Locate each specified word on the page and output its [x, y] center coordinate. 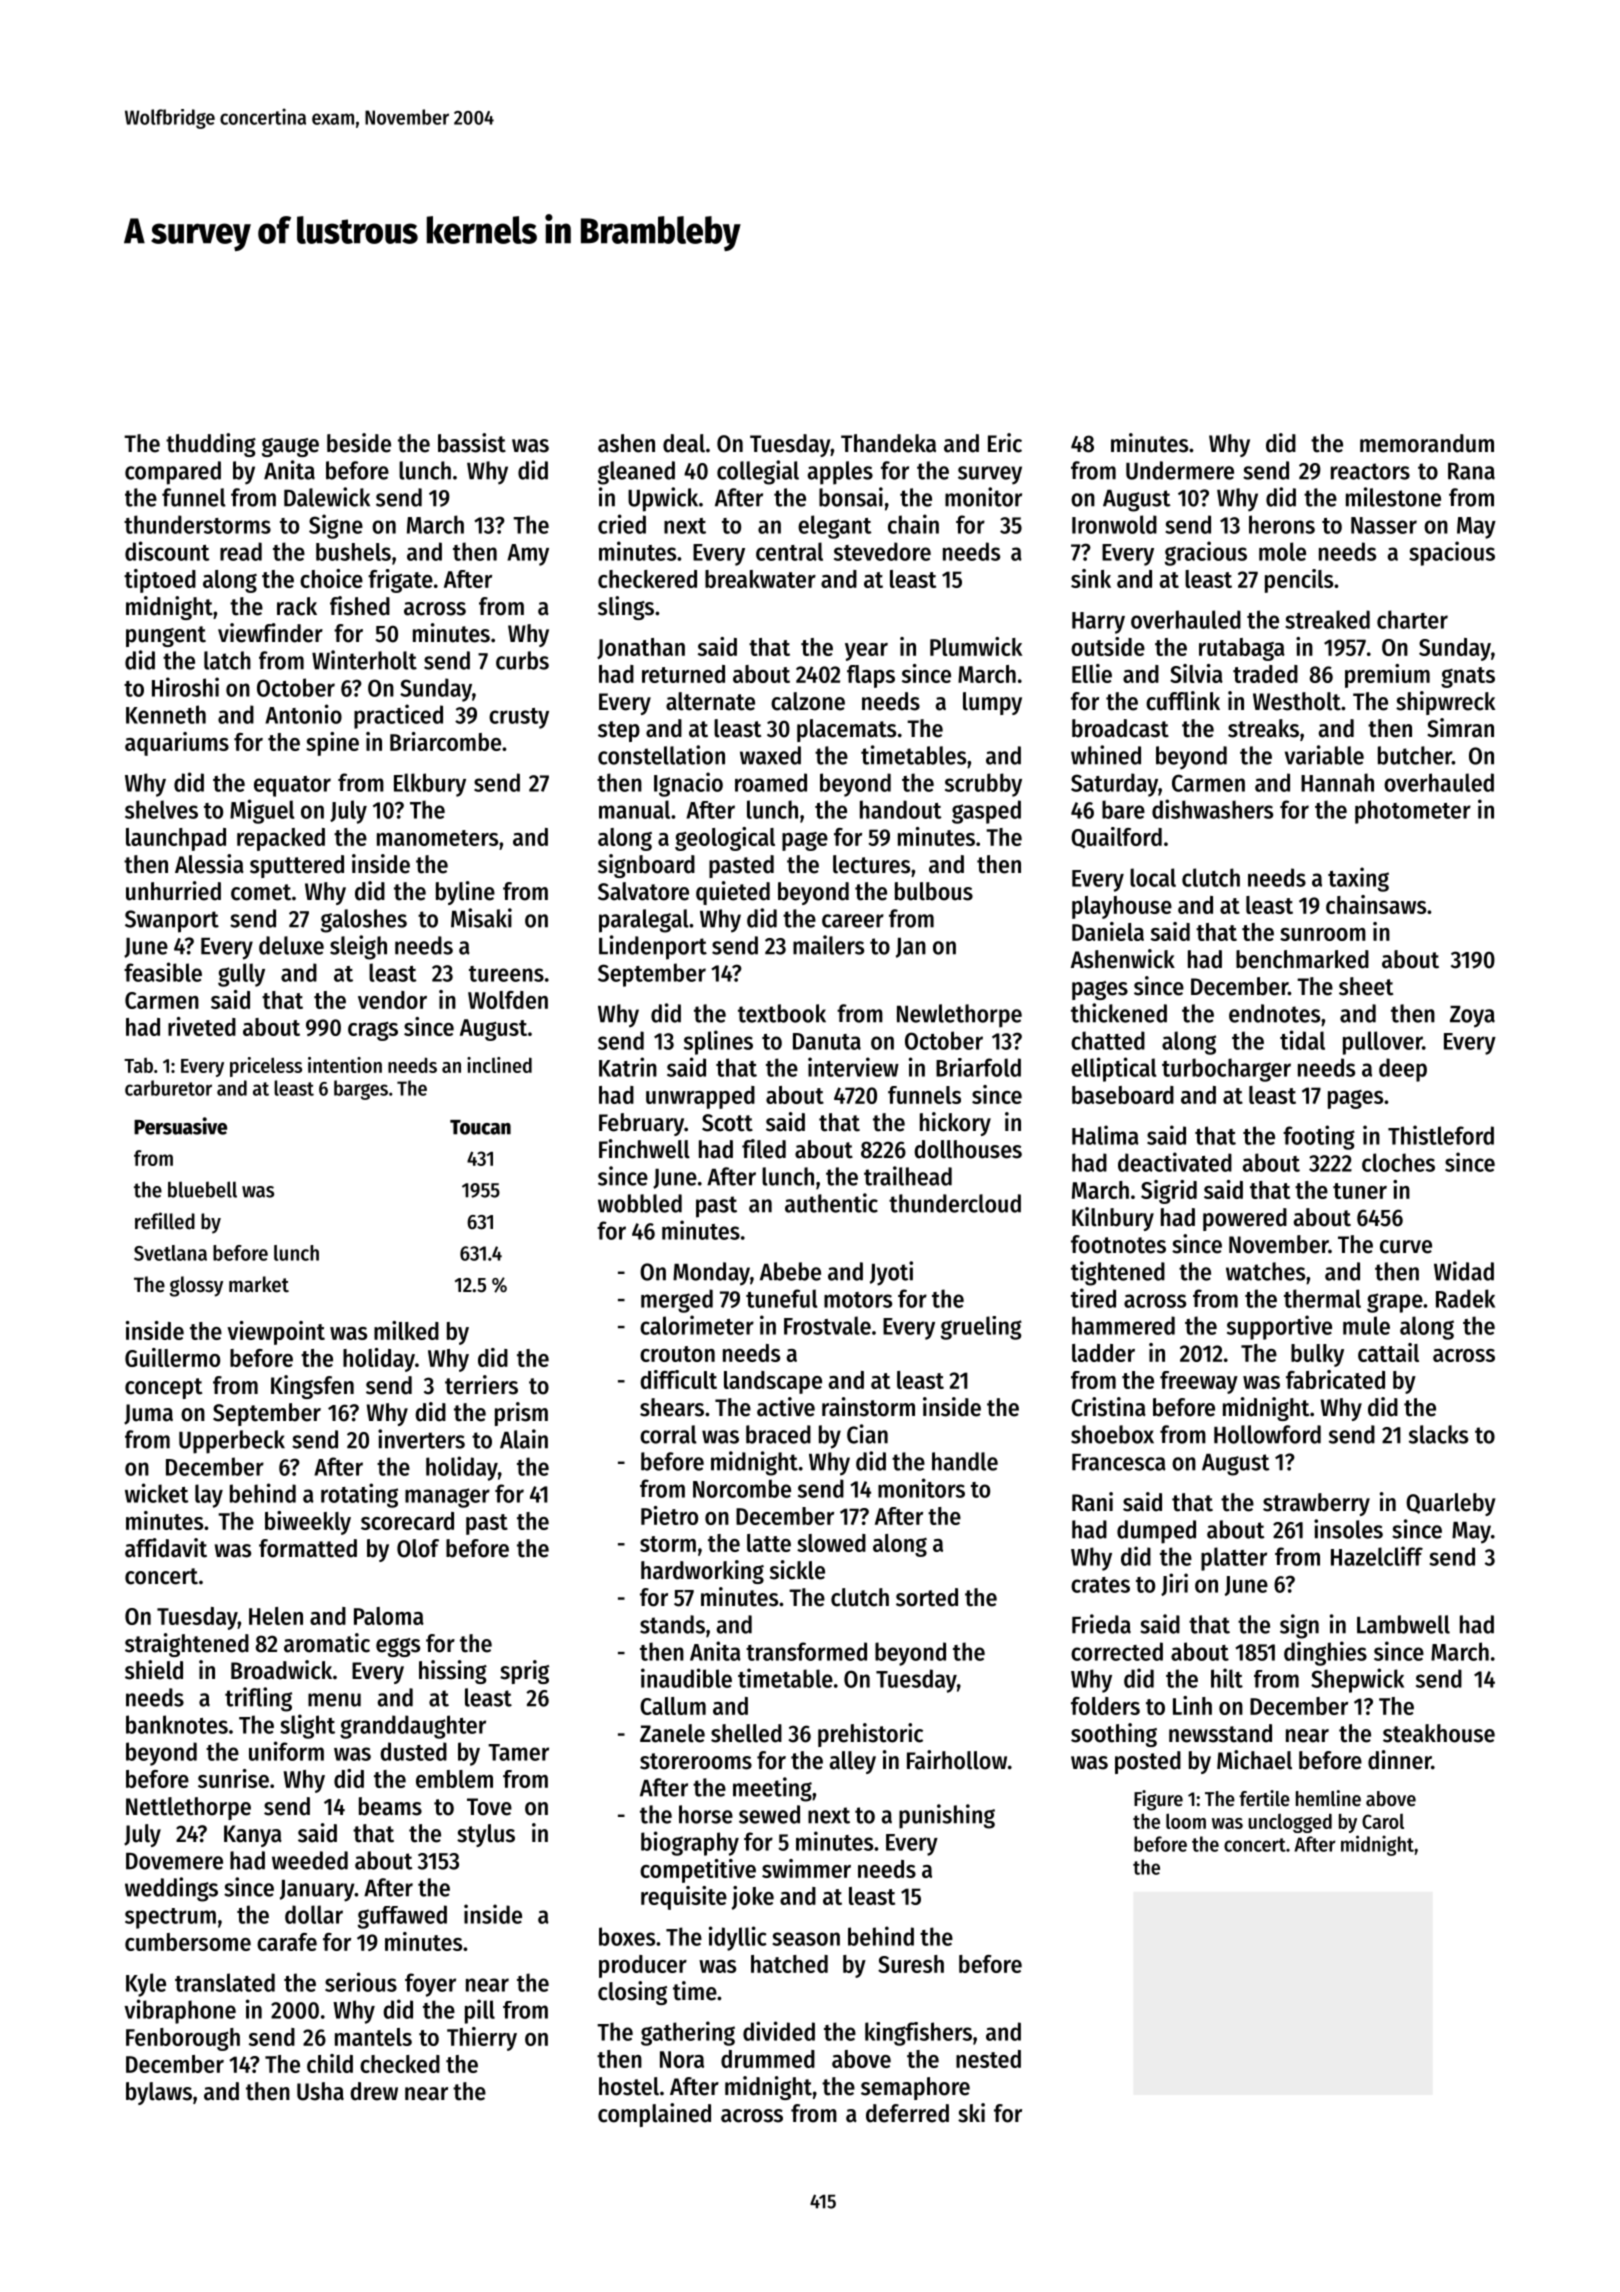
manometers [437, 838]
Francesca [1119, 1462]
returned [683, 674]
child [330, 2063]
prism [521, 1414]
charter [1412, 619]
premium [1387, 676]
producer [643, 1966]
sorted [927, 1597]
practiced [398, 716]
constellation [661, 755]
